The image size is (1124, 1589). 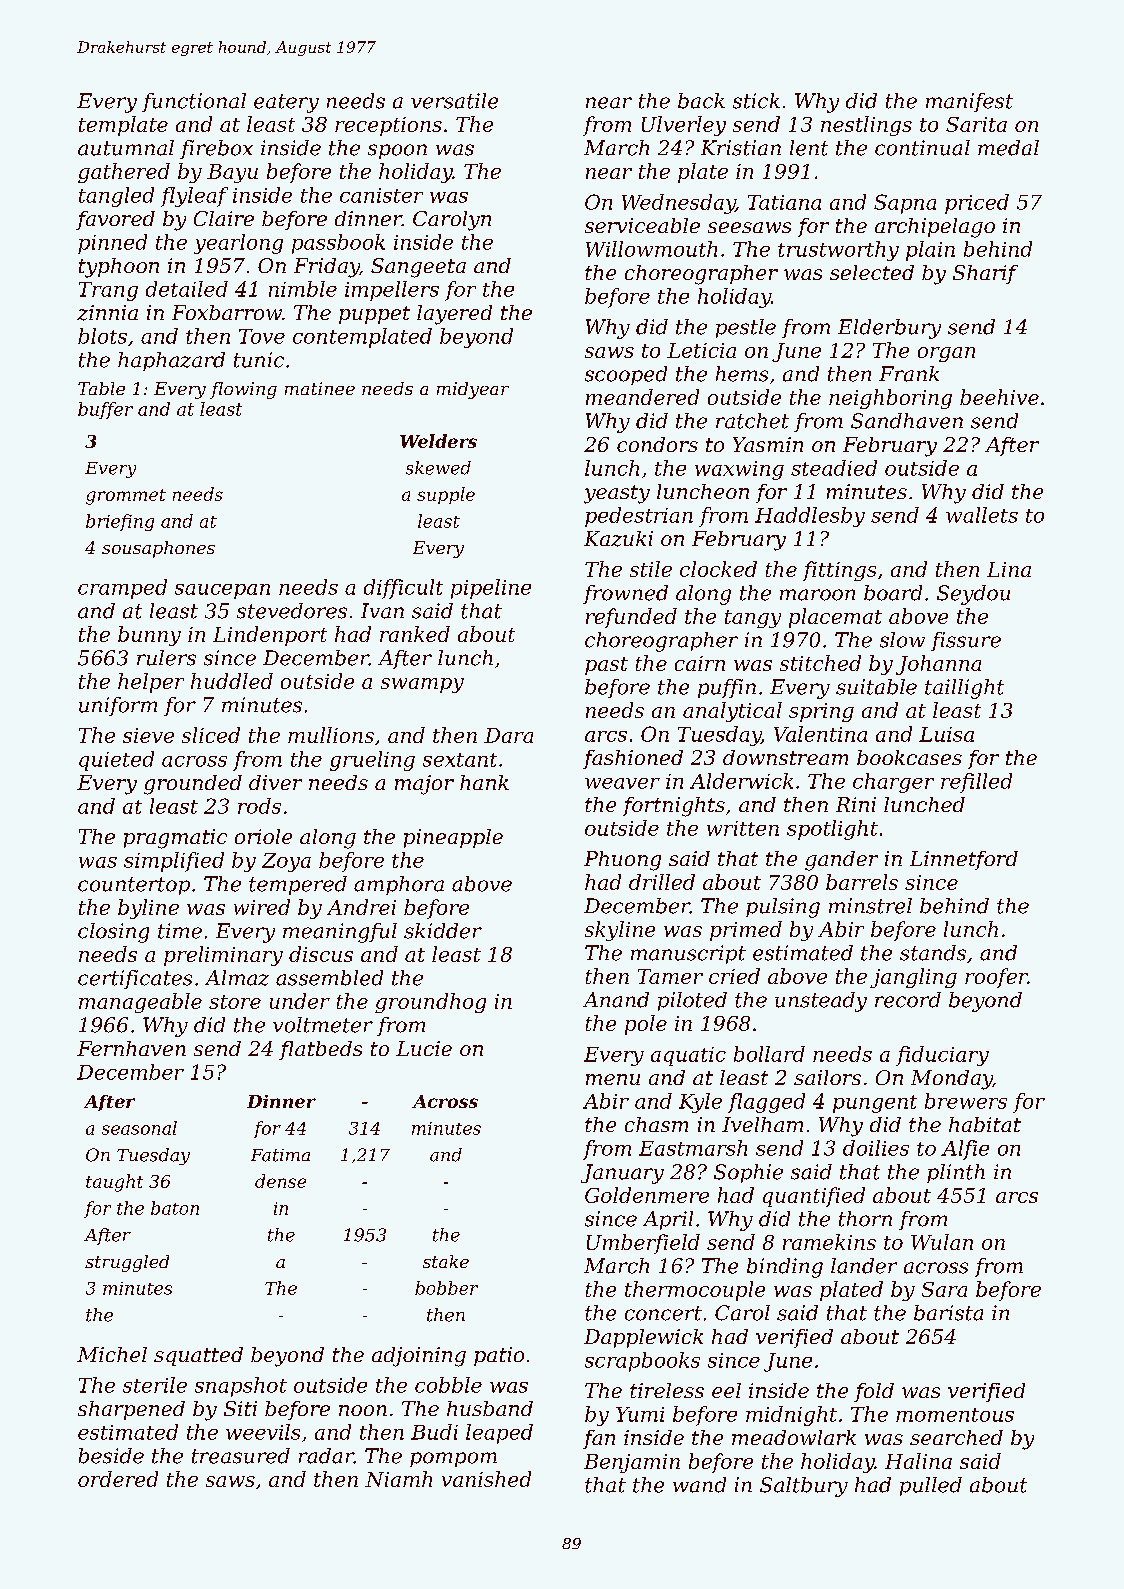 What do you see at coordinates (856, 804) in the screenshot?
I see `Rini` at bounding box center [856, 804].
